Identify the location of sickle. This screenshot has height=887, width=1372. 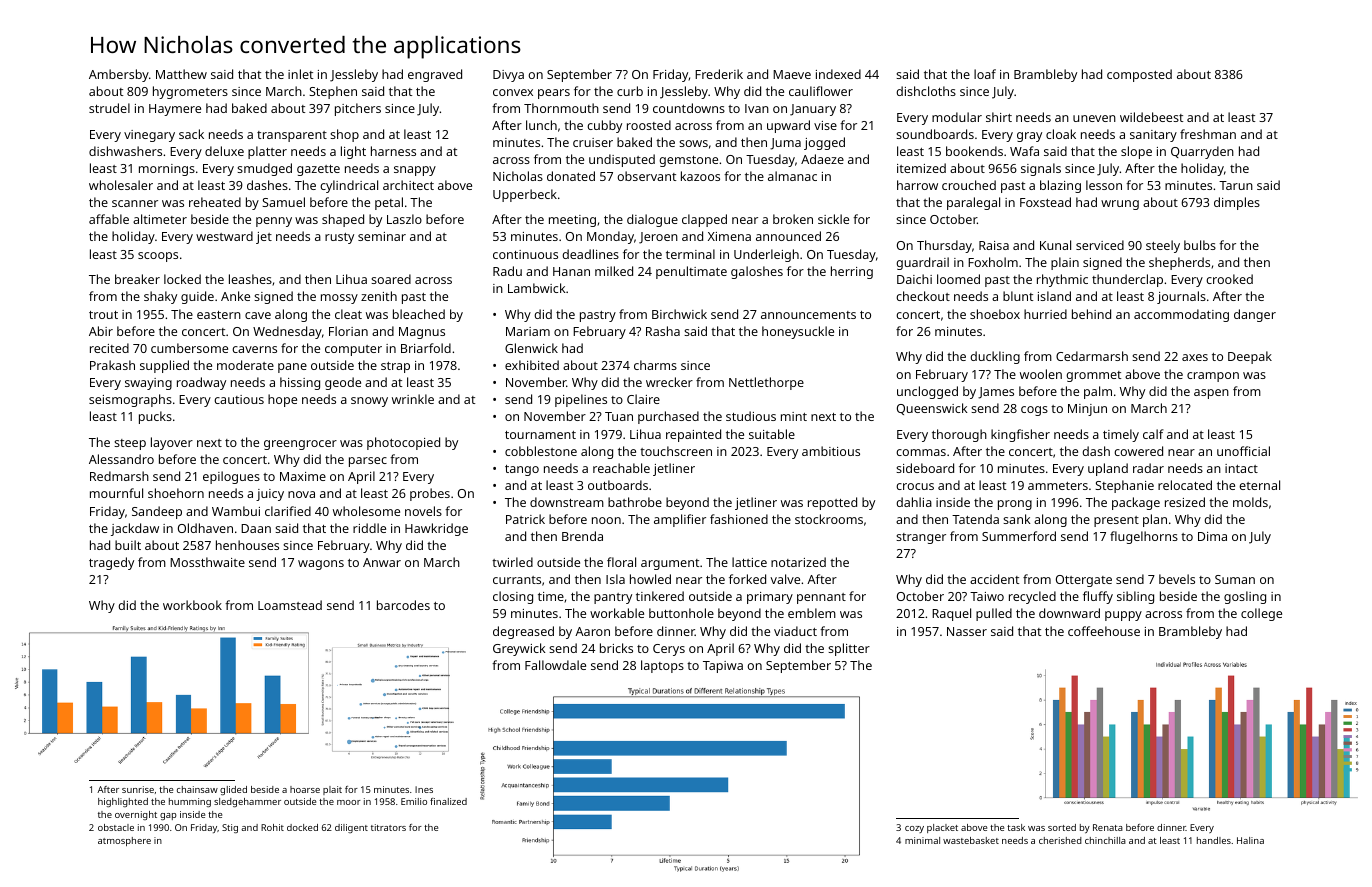
(833, 219).
